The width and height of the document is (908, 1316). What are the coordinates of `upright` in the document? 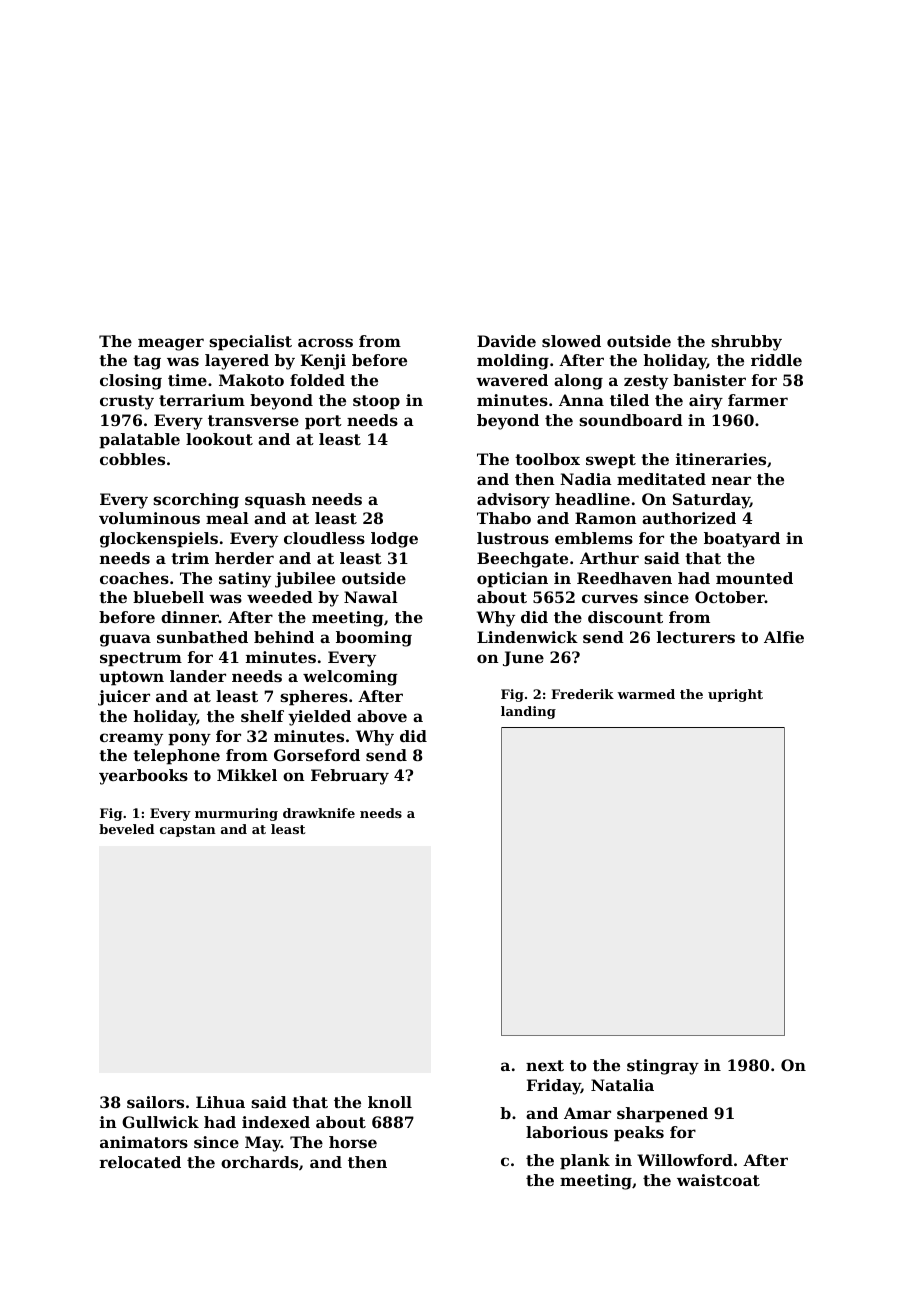 It's located at (735, 695).
